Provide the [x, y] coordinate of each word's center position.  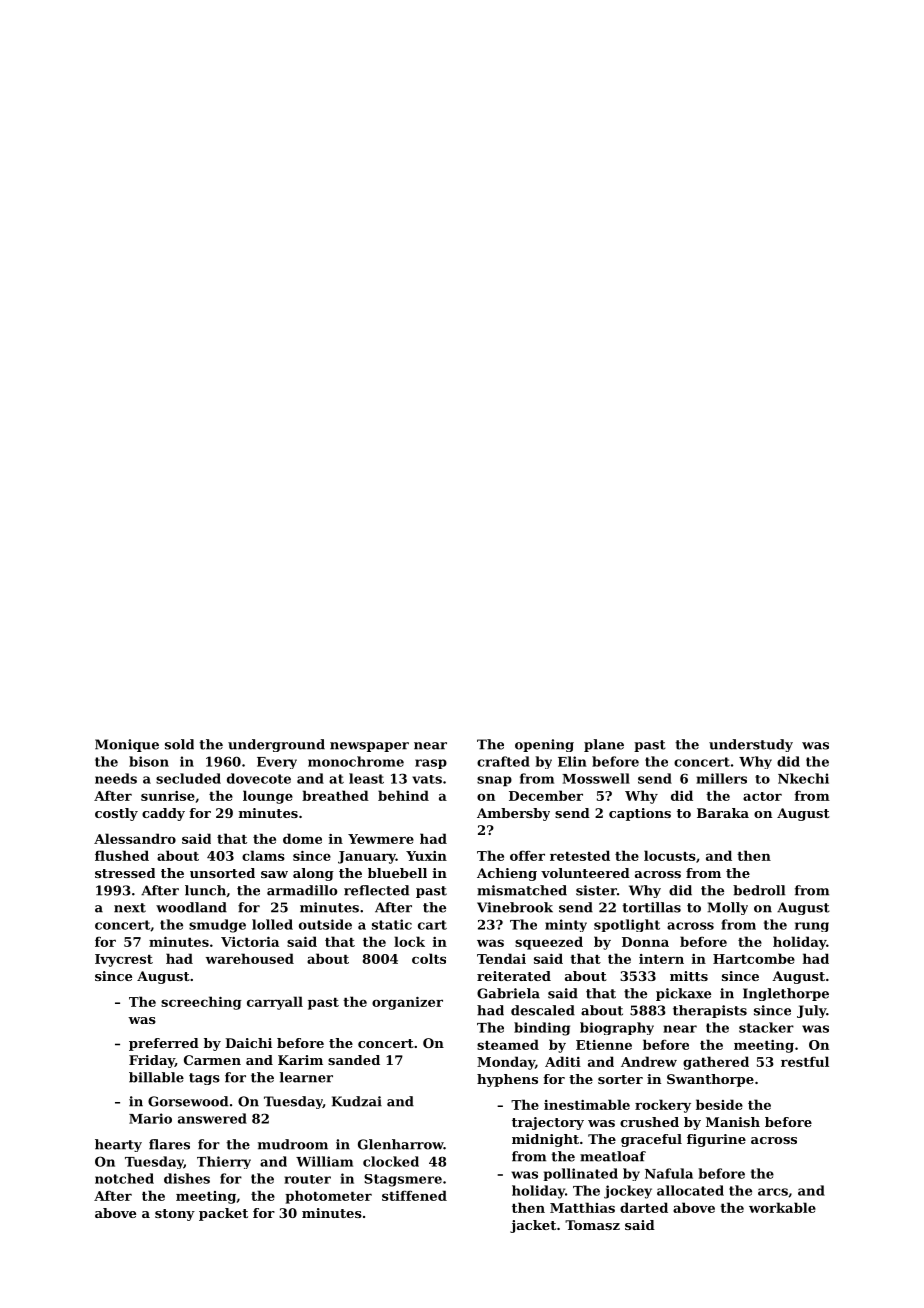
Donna [645, 942]
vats [427, 779]
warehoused [250, 958]
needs [116, 778]
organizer [407, 1003]
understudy [751, 745]
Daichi [248, 1043]
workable [782, 1207]
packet [223, 1214]
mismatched [522, 890]
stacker [766, 1027]
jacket [533, 1226]
